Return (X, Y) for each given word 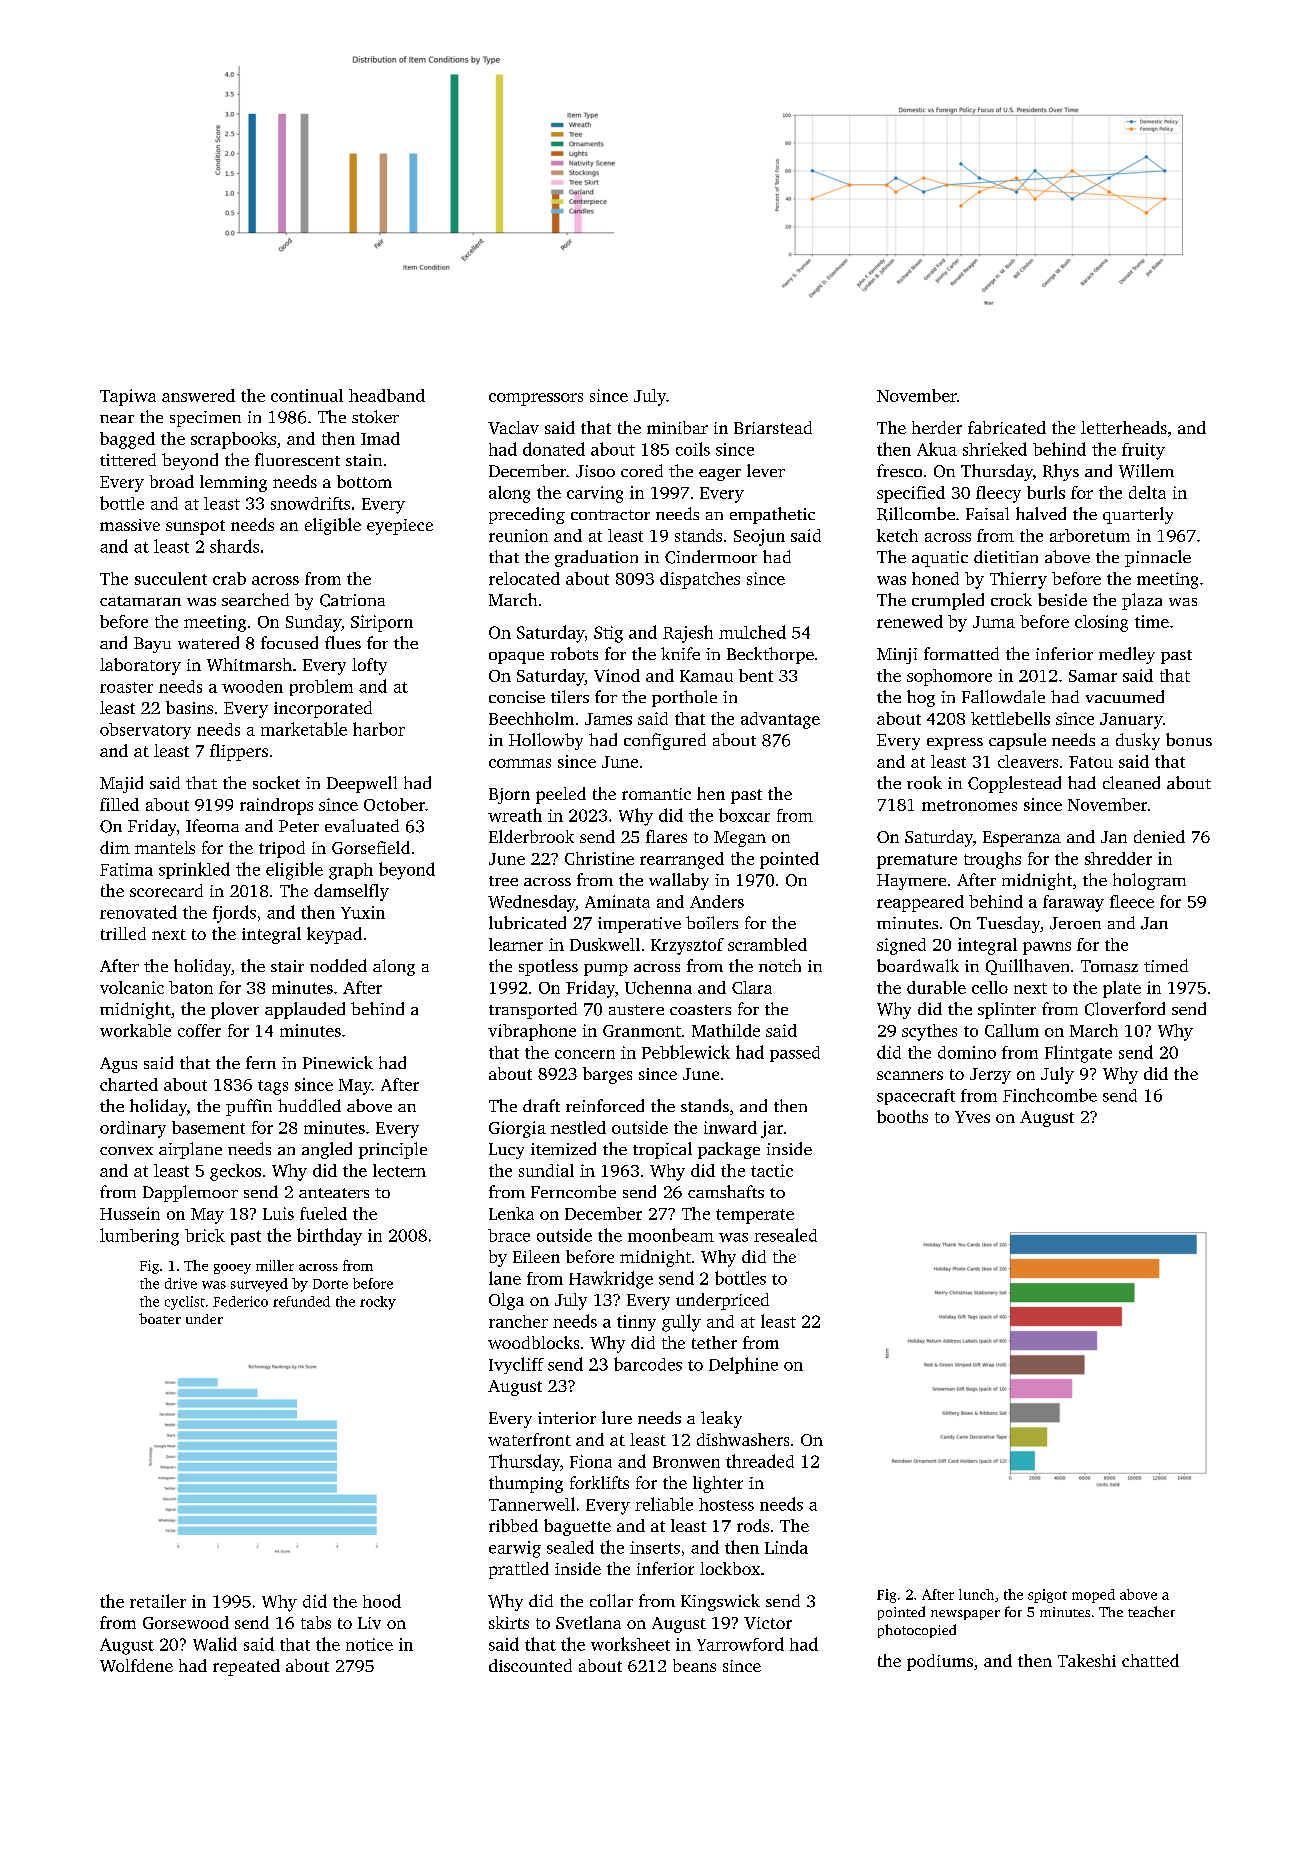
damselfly (351, 892)
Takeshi (1087, 1660)
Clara (752, 987)
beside (1062, 599)
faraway (1073, 903)
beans (694, 1665)
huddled (309, 1105)
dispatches (700, 580)
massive (130, 525)
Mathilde (726, 1030)
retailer (158, 1601)
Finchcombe (1050, 1095)
